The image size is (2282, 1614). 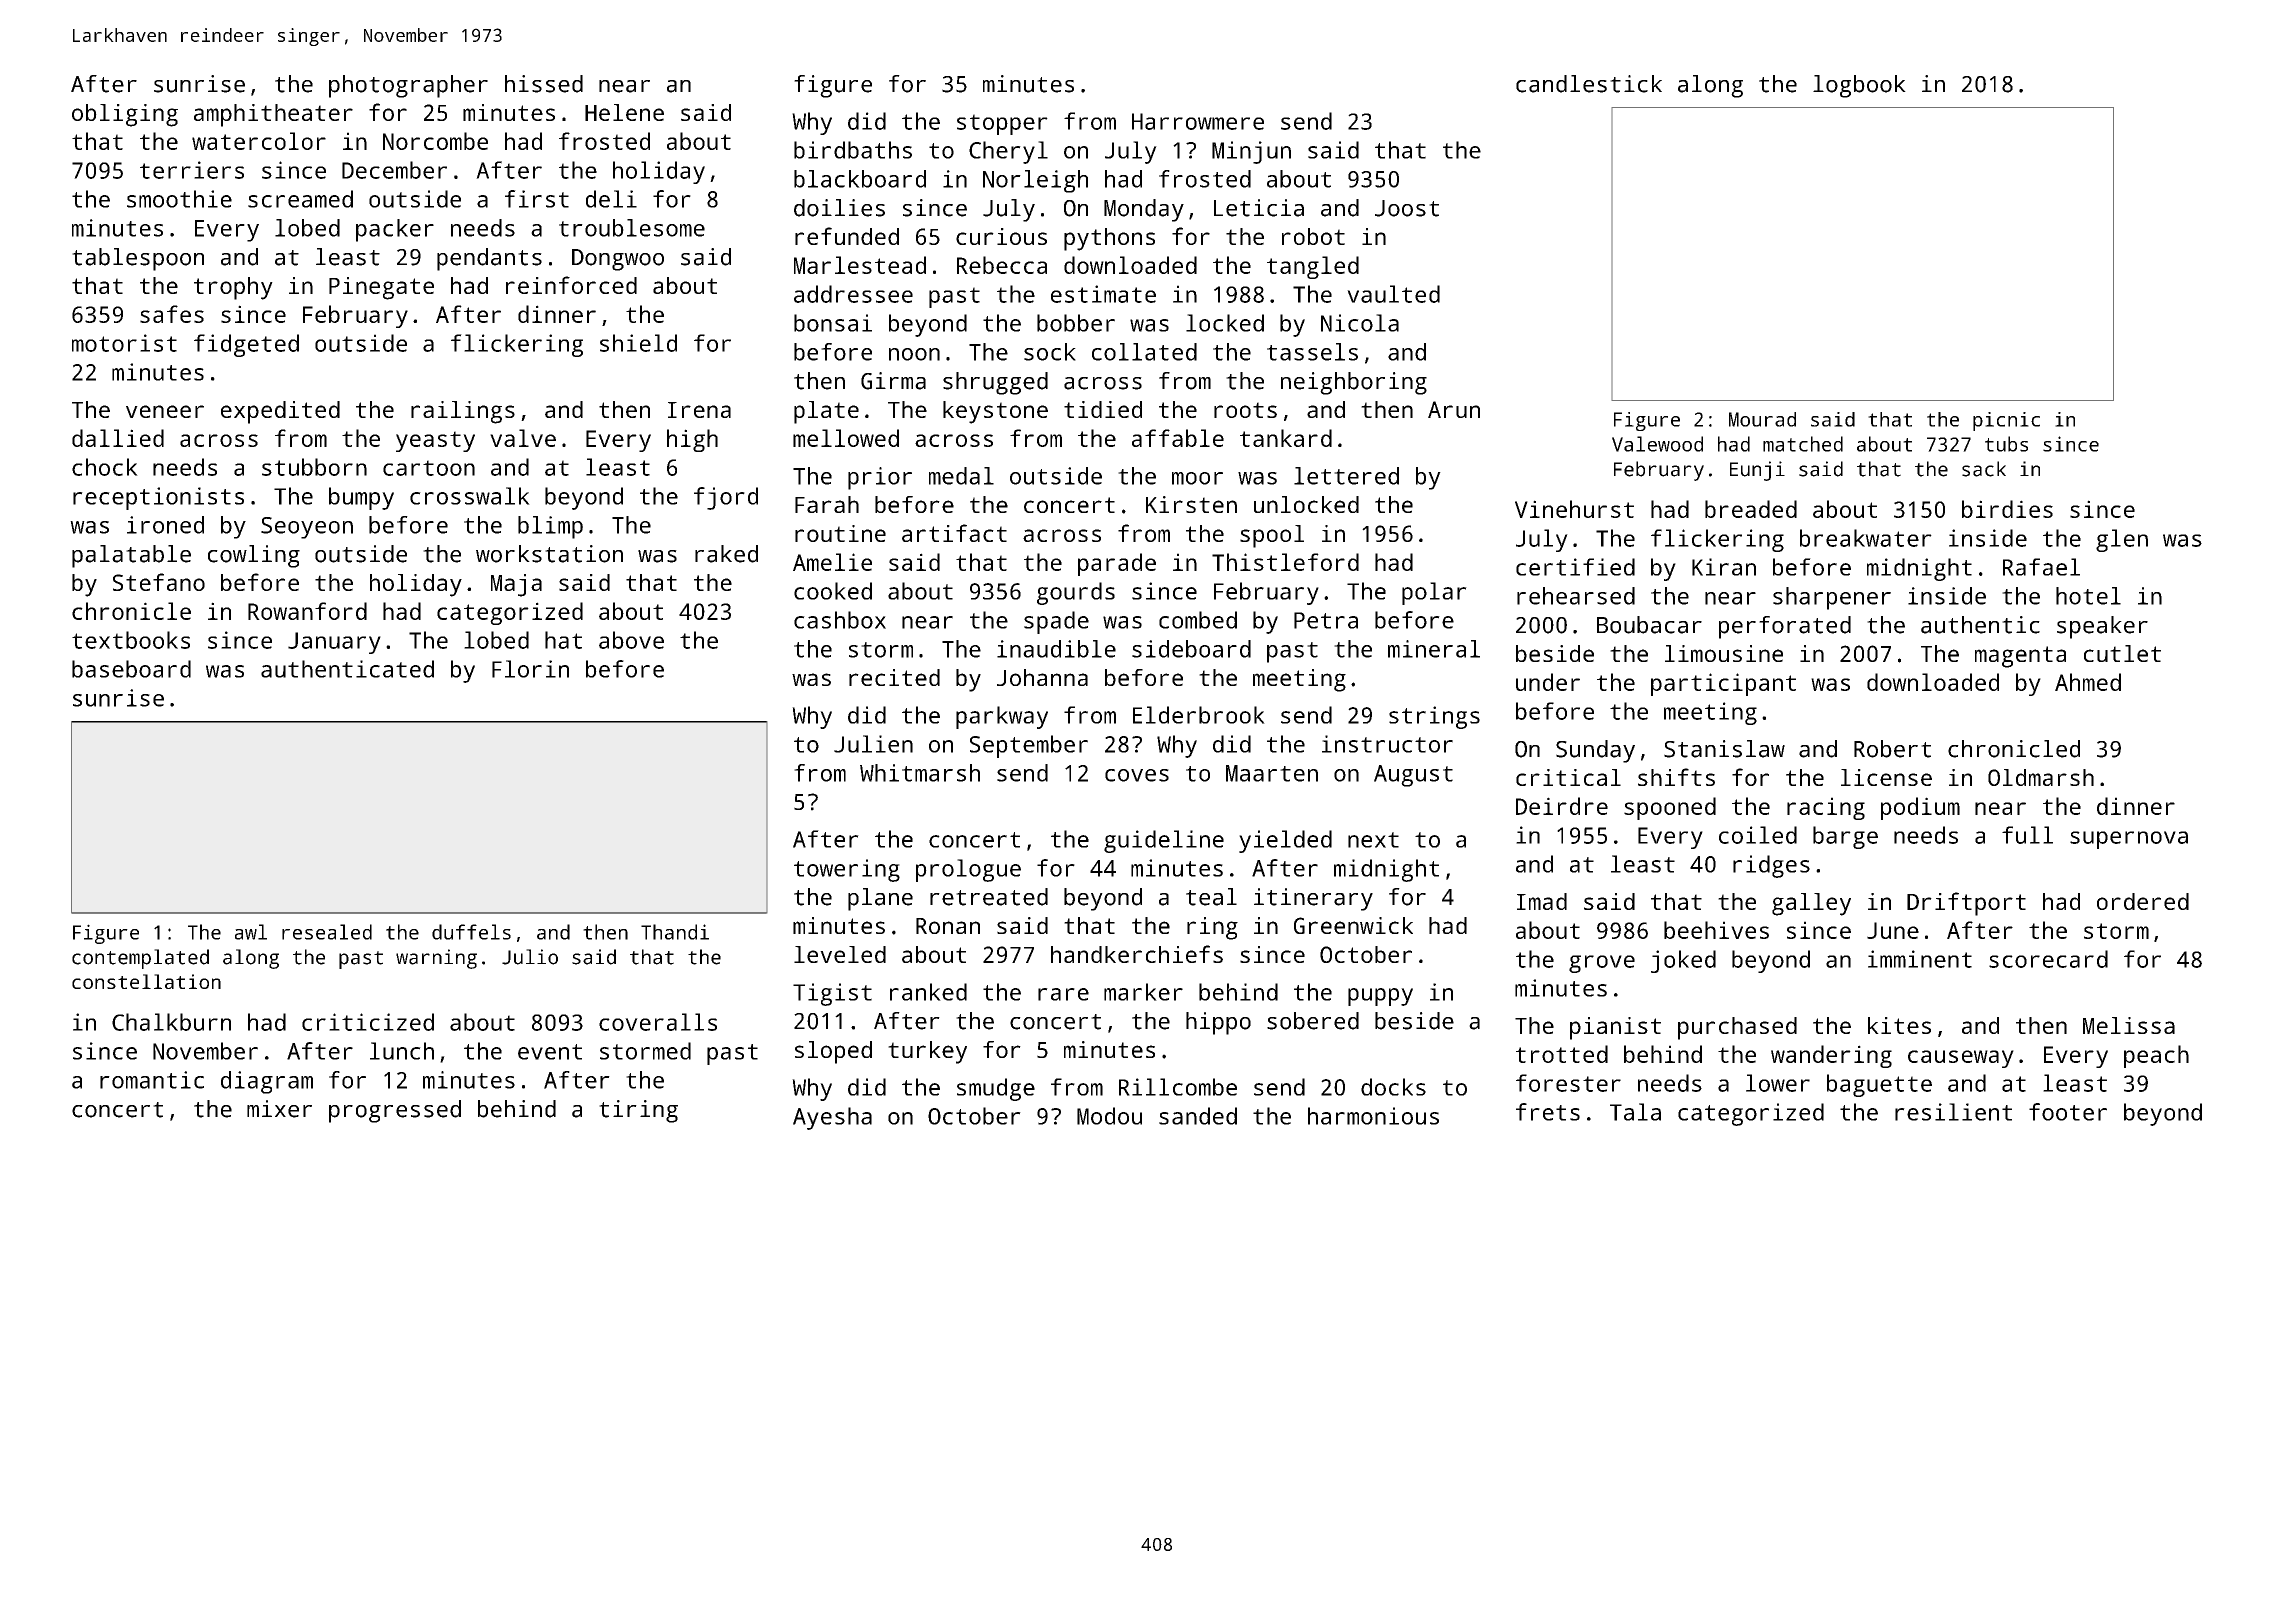 I want to click on mineral, so click(x=1434, y=649).
